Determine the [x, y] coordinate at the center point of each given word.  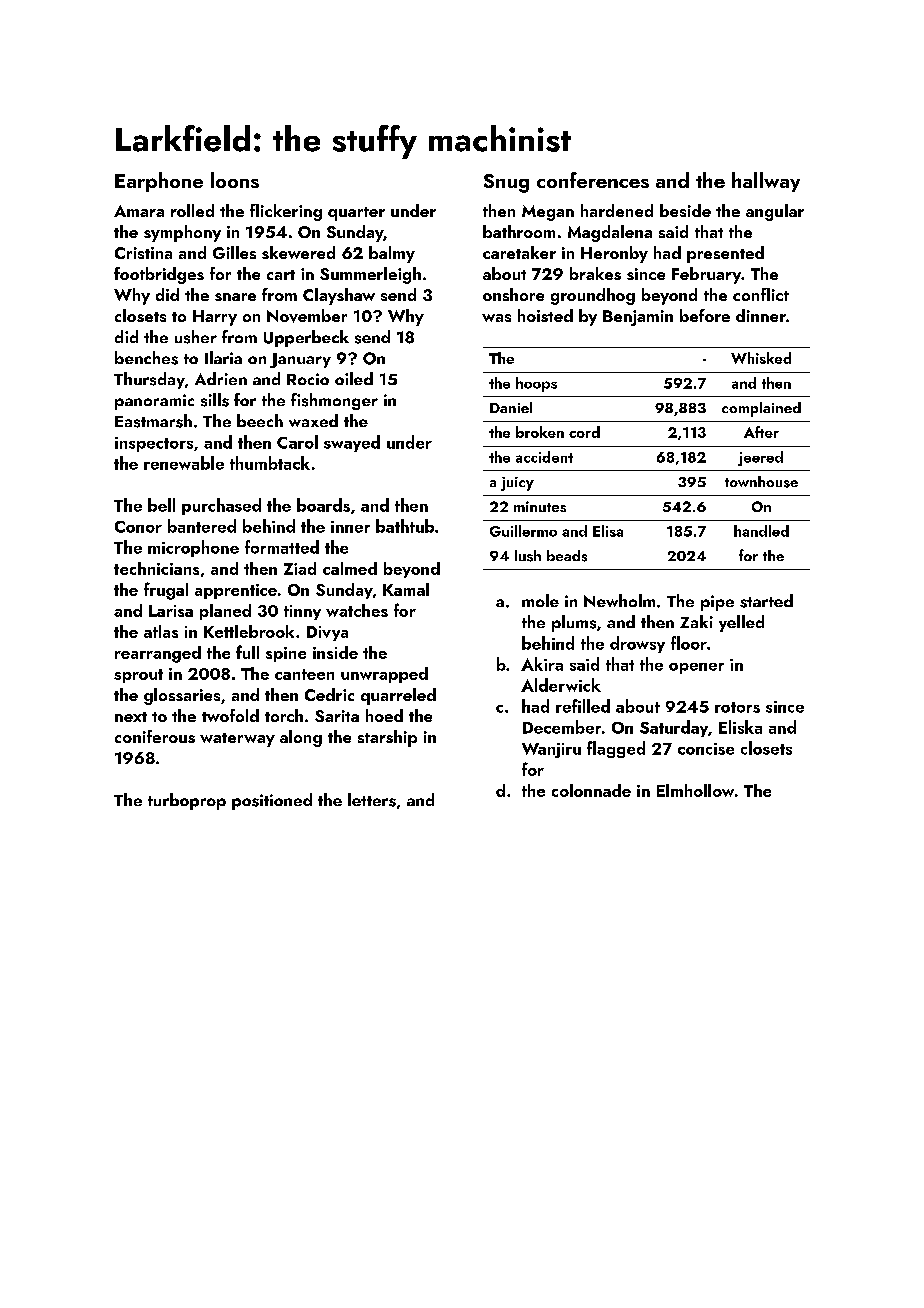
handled [761, 531]
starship [387, 738]
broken [540, 432]
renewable [184, 463]
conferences [593, 180]
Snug [506, 183]
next [131, 717]
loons [235, 180]
